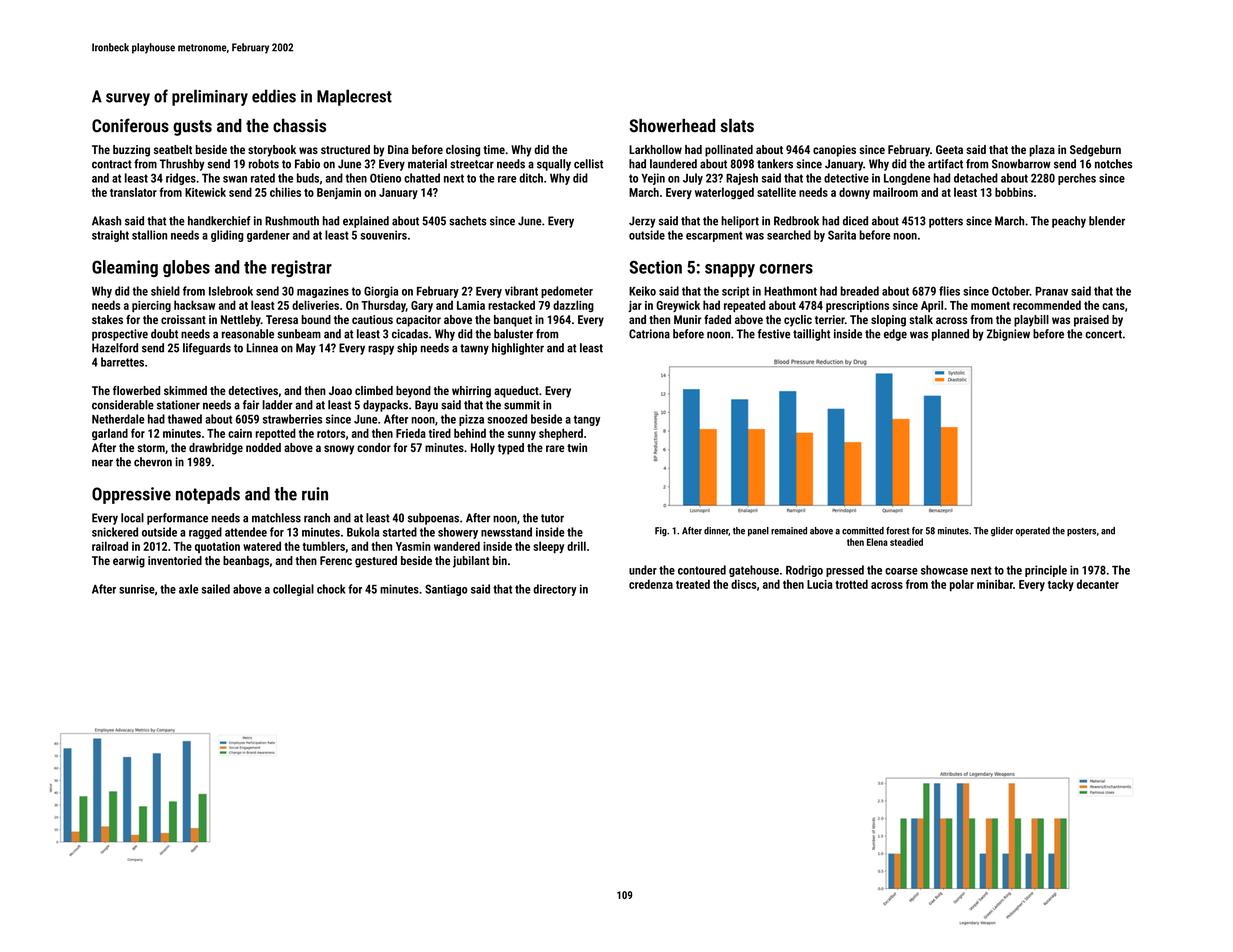  What do you see at coordinates (577, 447) in the screenshot?
I see `twin` at bounding box center [577, 447].
